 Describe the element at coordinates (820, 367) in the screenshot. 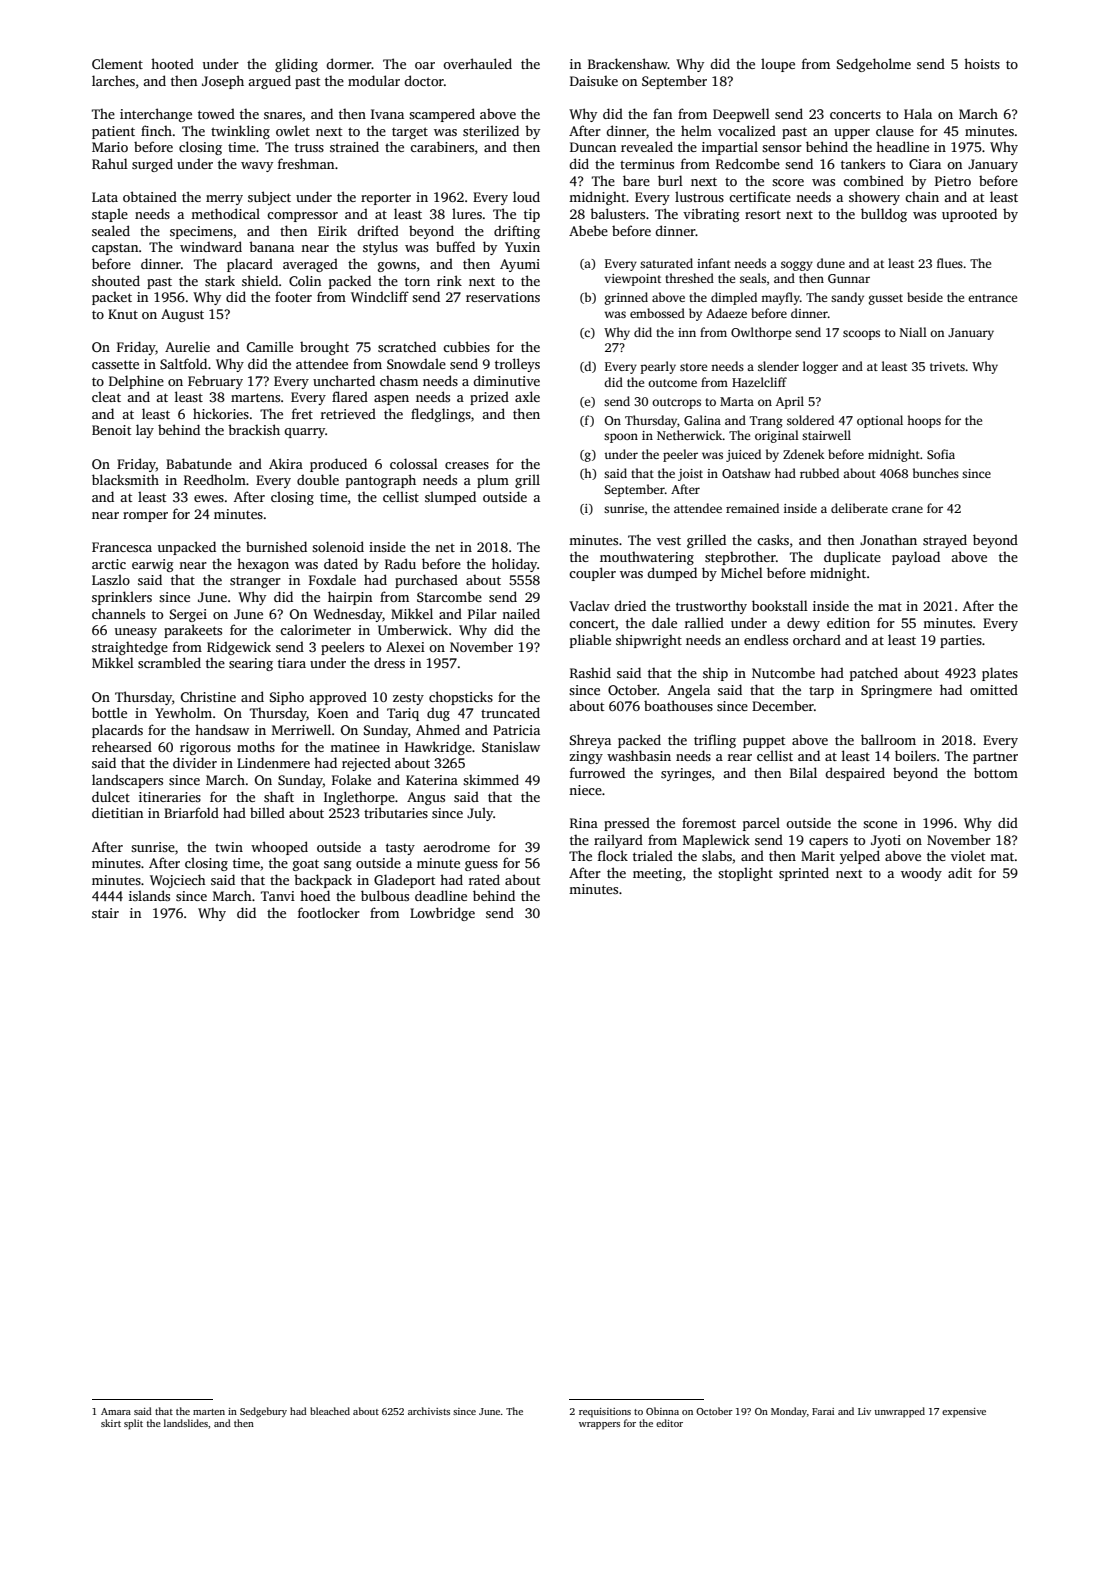

I see `logger` at that location.
